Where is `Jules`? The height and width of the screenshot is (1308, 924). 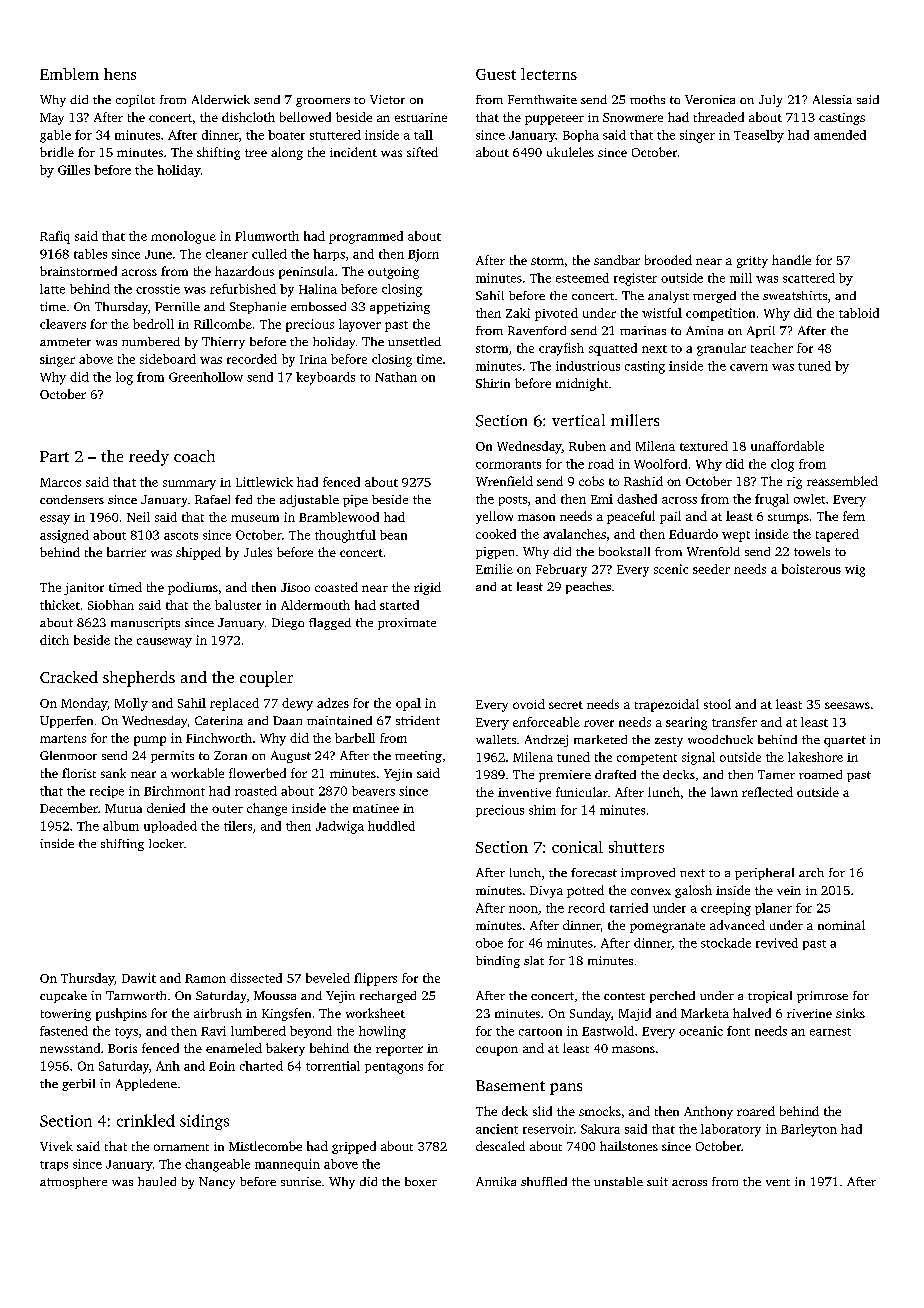 Jules is located at coordinates (258, 552).
